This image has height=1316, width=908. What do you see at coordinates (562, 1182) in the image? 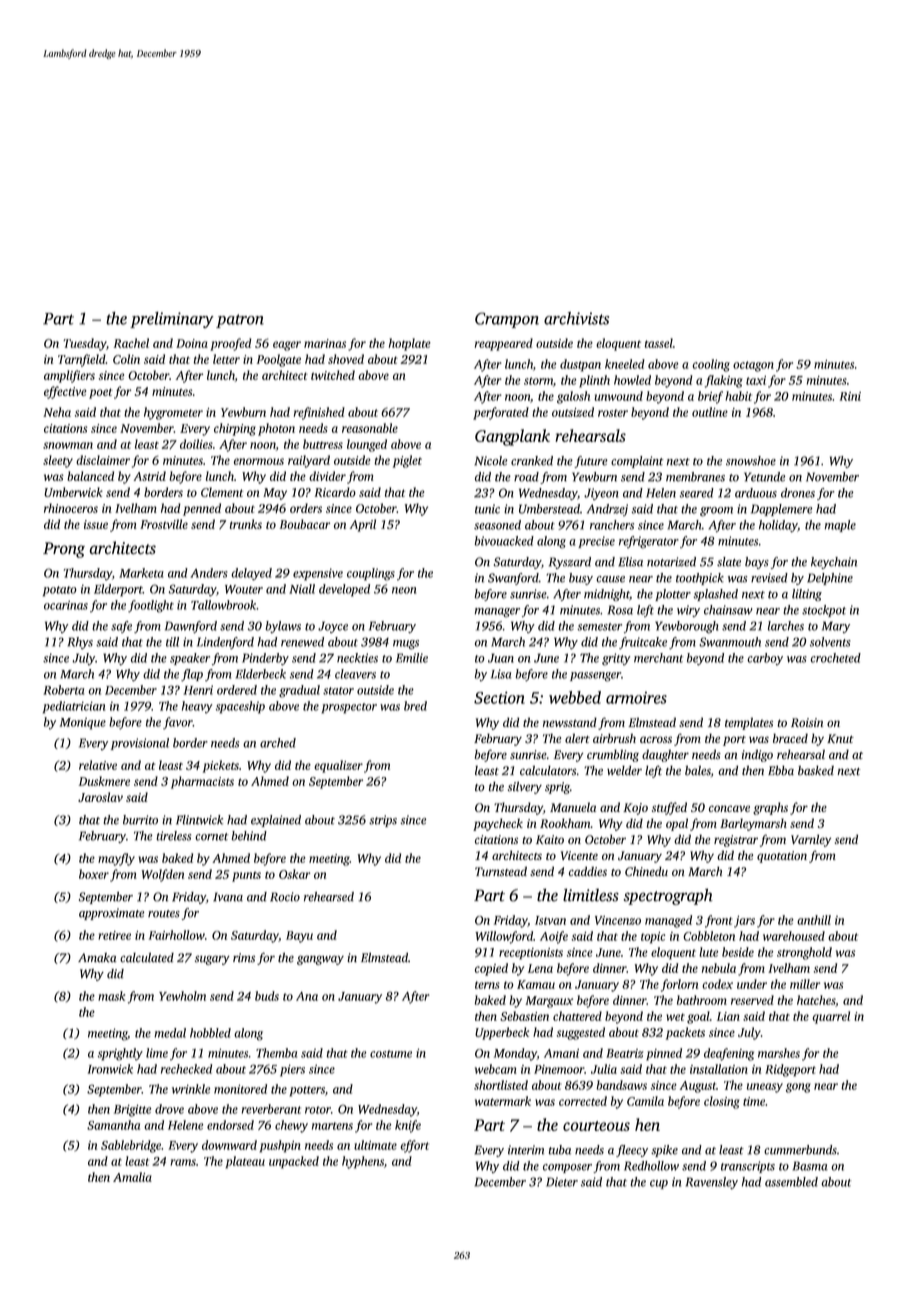
I see `Dieter` at bounding box center [562, 1182].
